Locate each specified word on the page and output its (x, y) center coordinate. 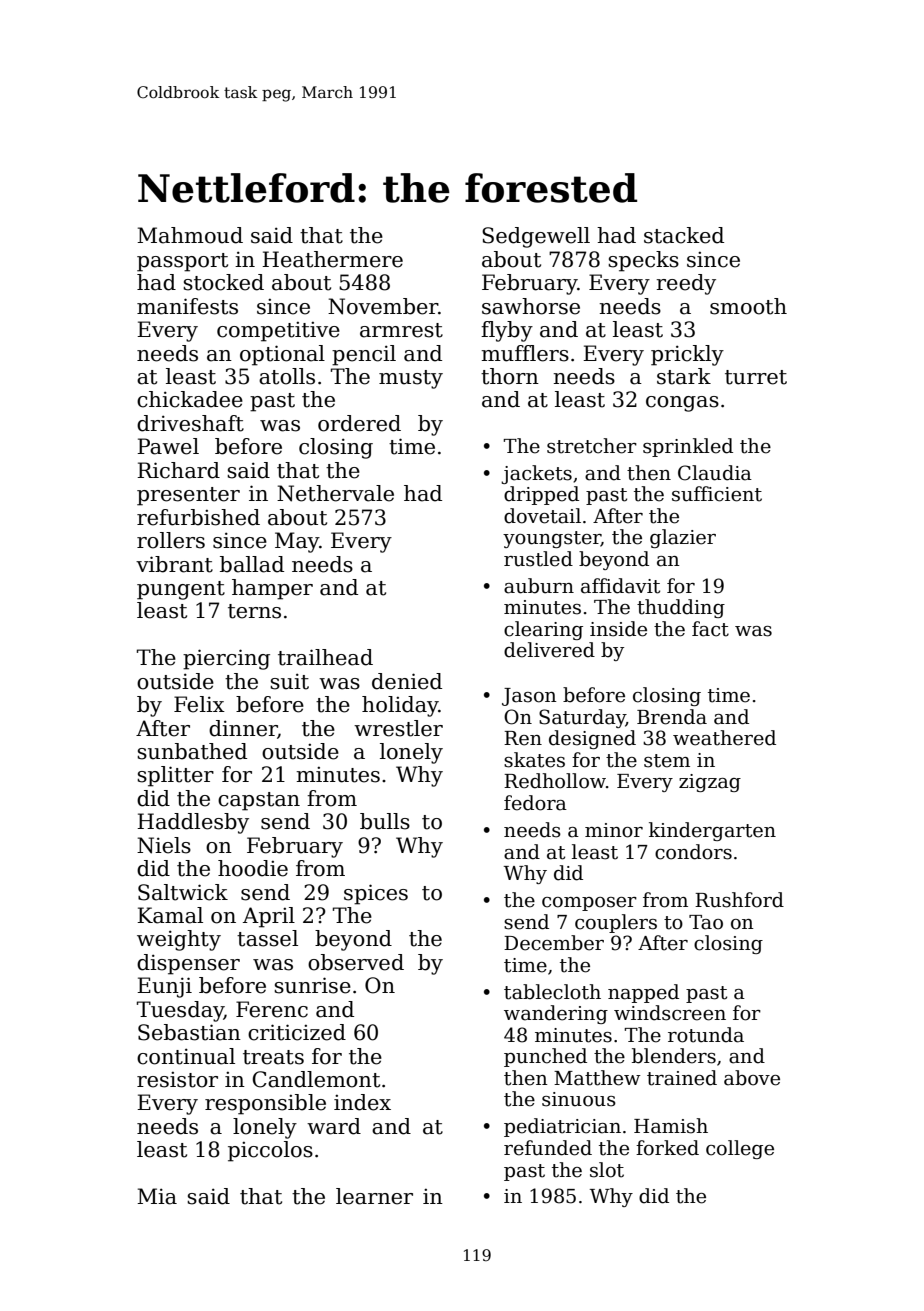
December (554, 943)
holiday (400, 706)
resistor (177, 1080)
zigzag (710, 783)
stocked (223, 282)
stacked (684, 235)
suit (289, 681)
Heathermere (332, 259)
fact (710, 629)
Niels (164, 845)
